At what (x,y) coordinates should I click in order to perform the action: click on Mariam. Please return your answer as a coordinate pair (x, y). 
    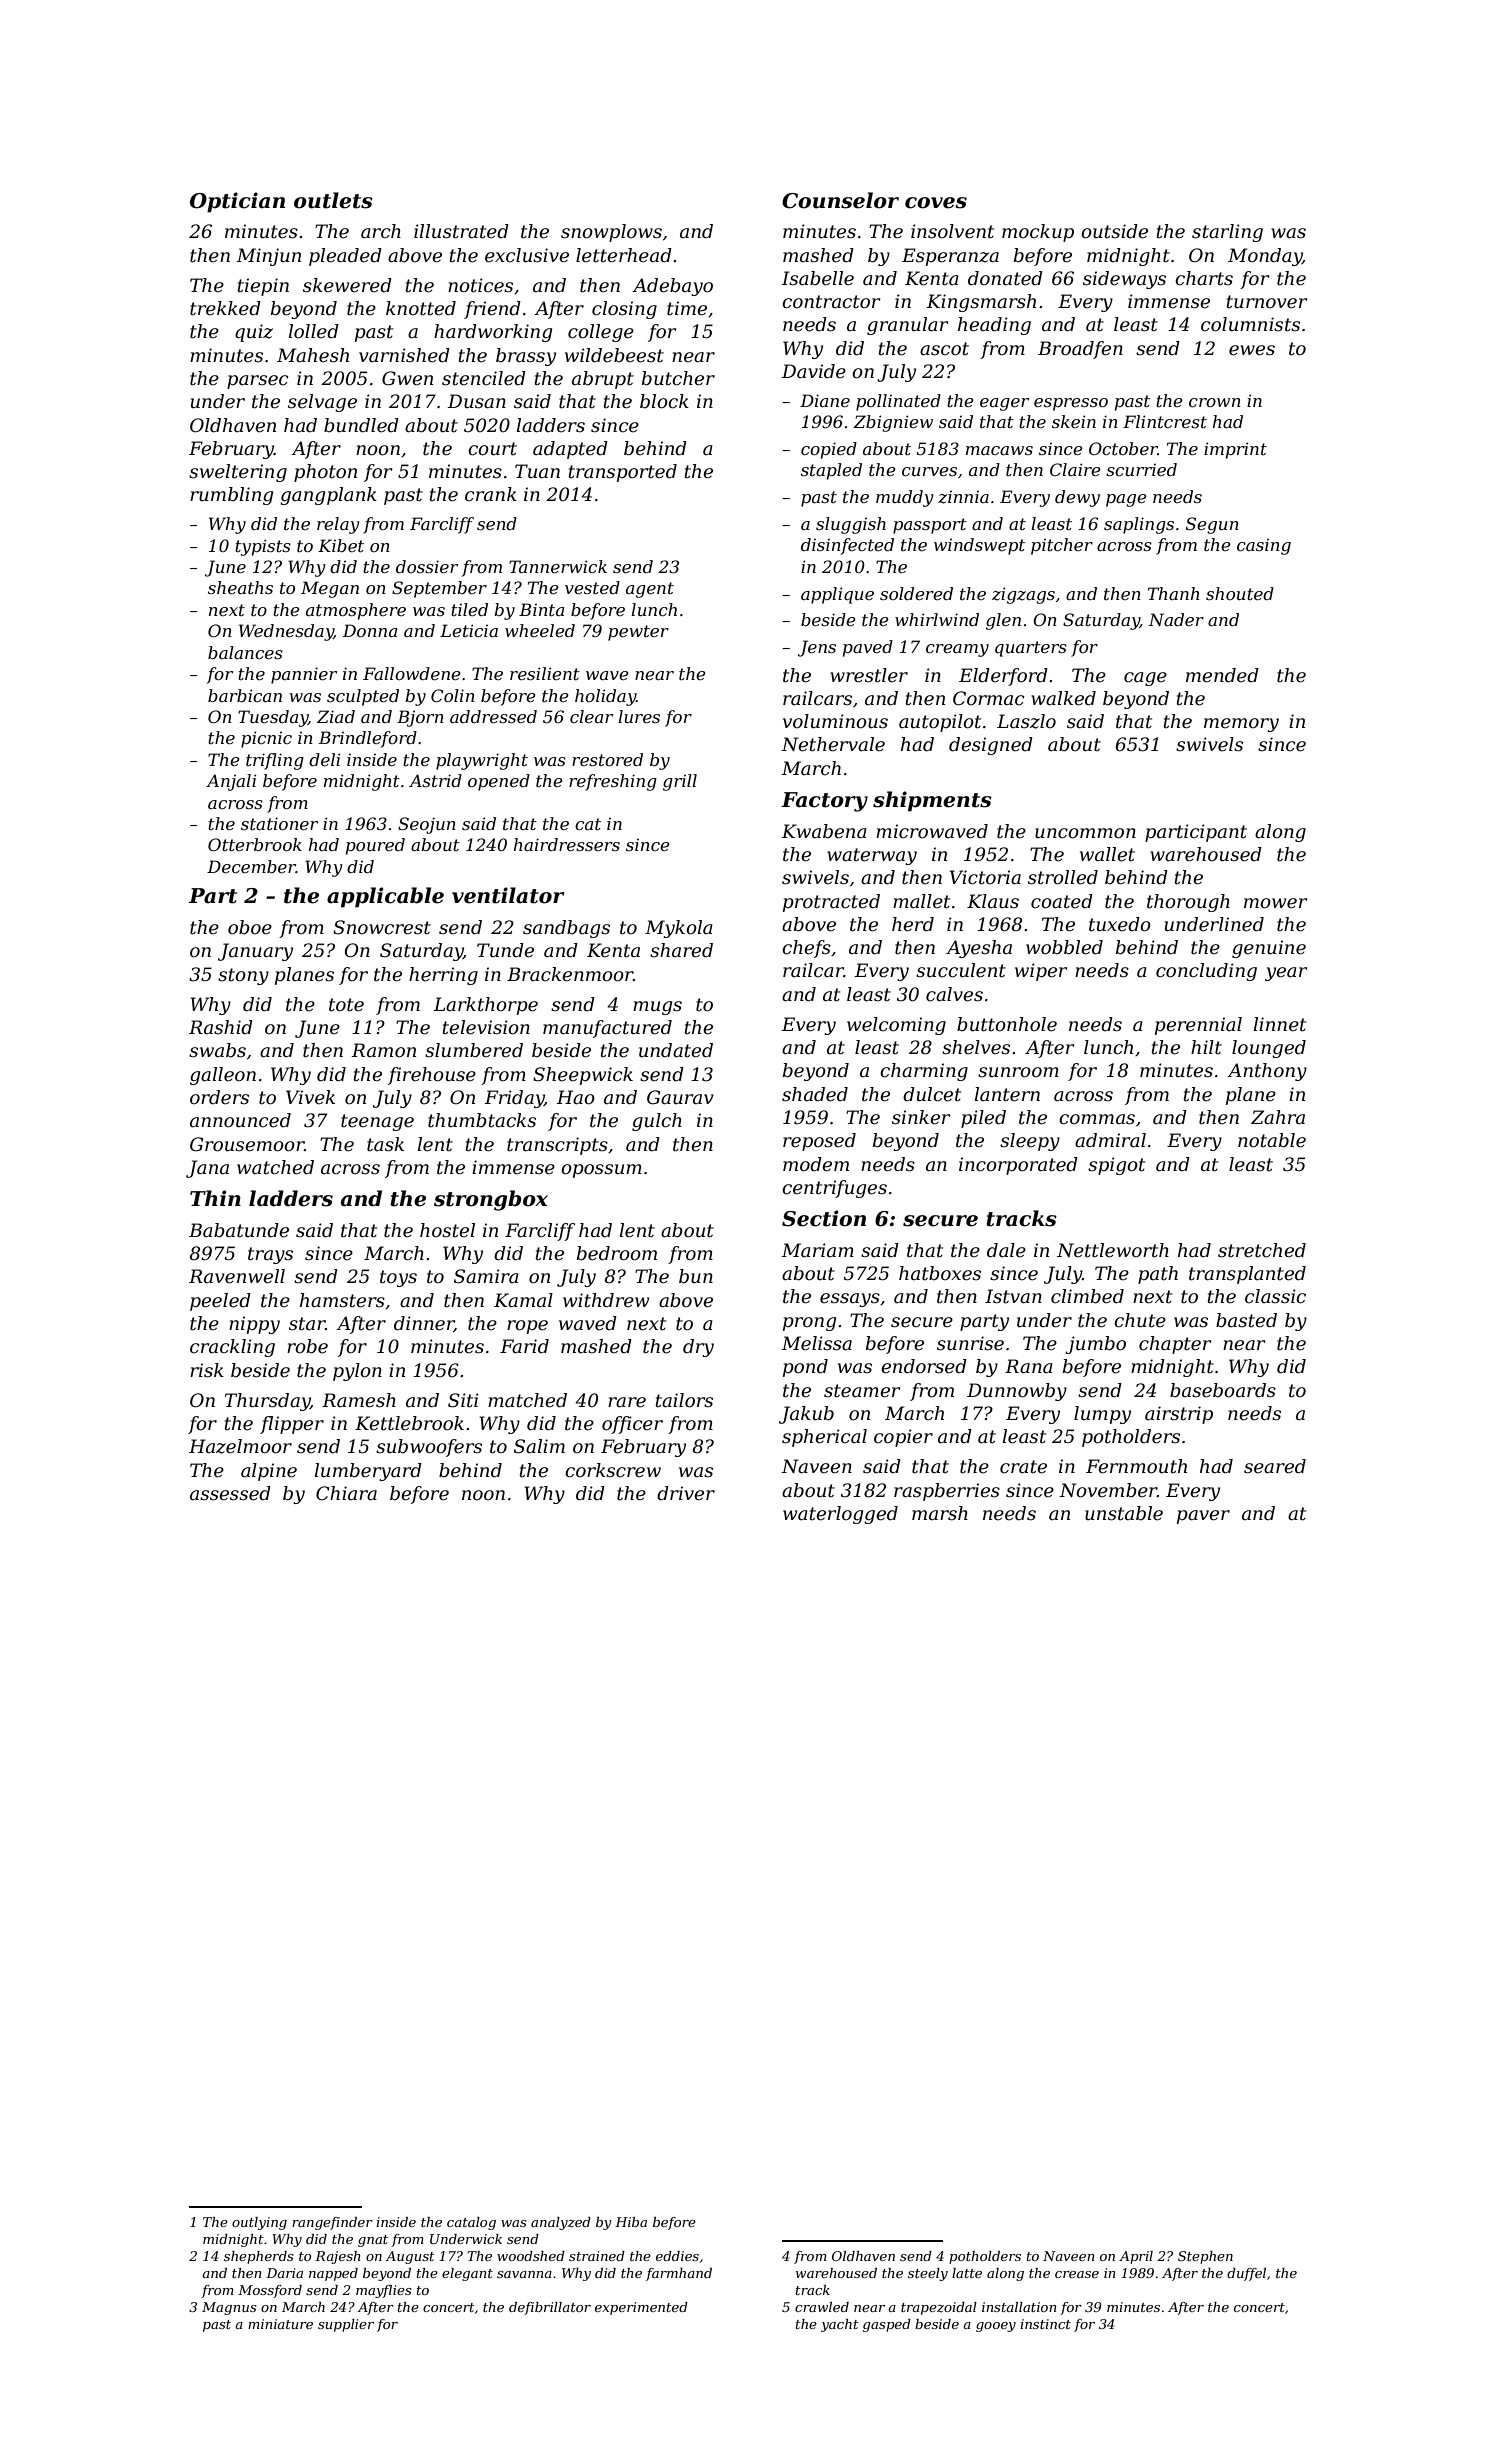
    Looking at the image, I should click on (817, 1250).
